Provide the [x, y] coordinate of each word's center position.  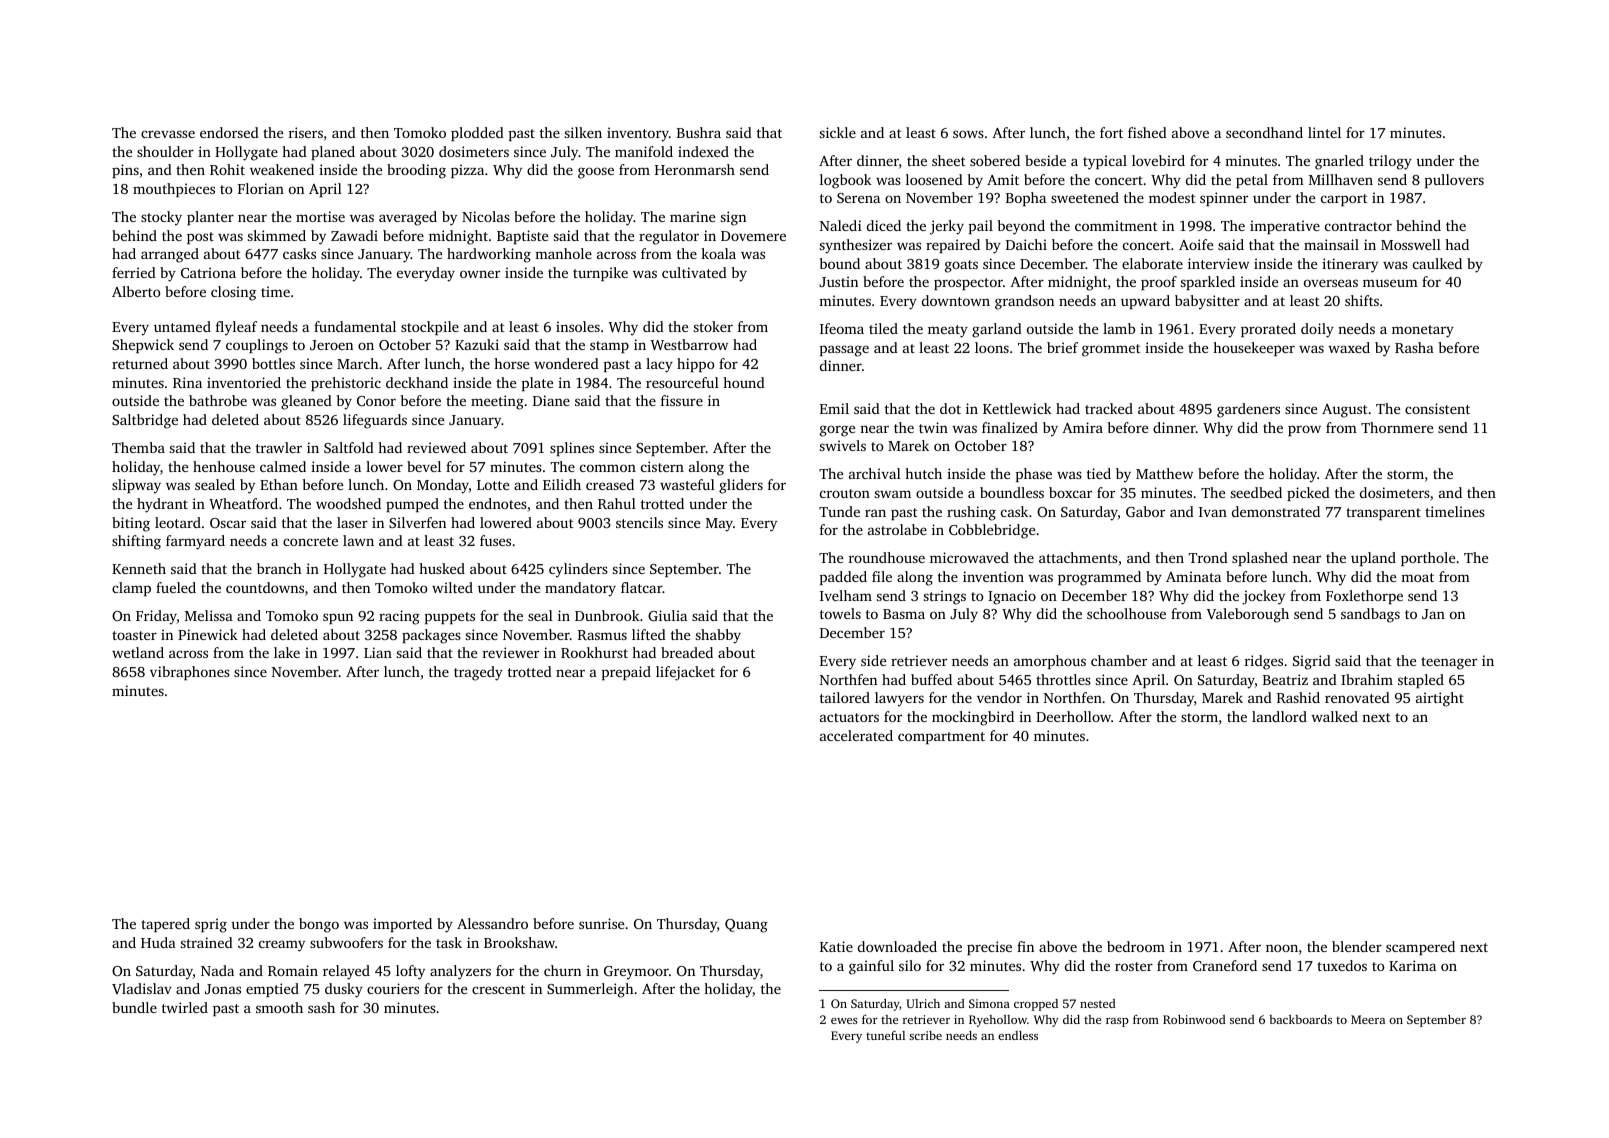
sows [968, 134]
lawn [358, 540]
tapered [165, 925]
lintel [1324, 132]
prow [1304, 430]
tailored [845, 697]
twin [933, 427]
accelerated [856, 735]
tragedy [478, 673]
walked [1334, 716]
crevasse [168, 134]
